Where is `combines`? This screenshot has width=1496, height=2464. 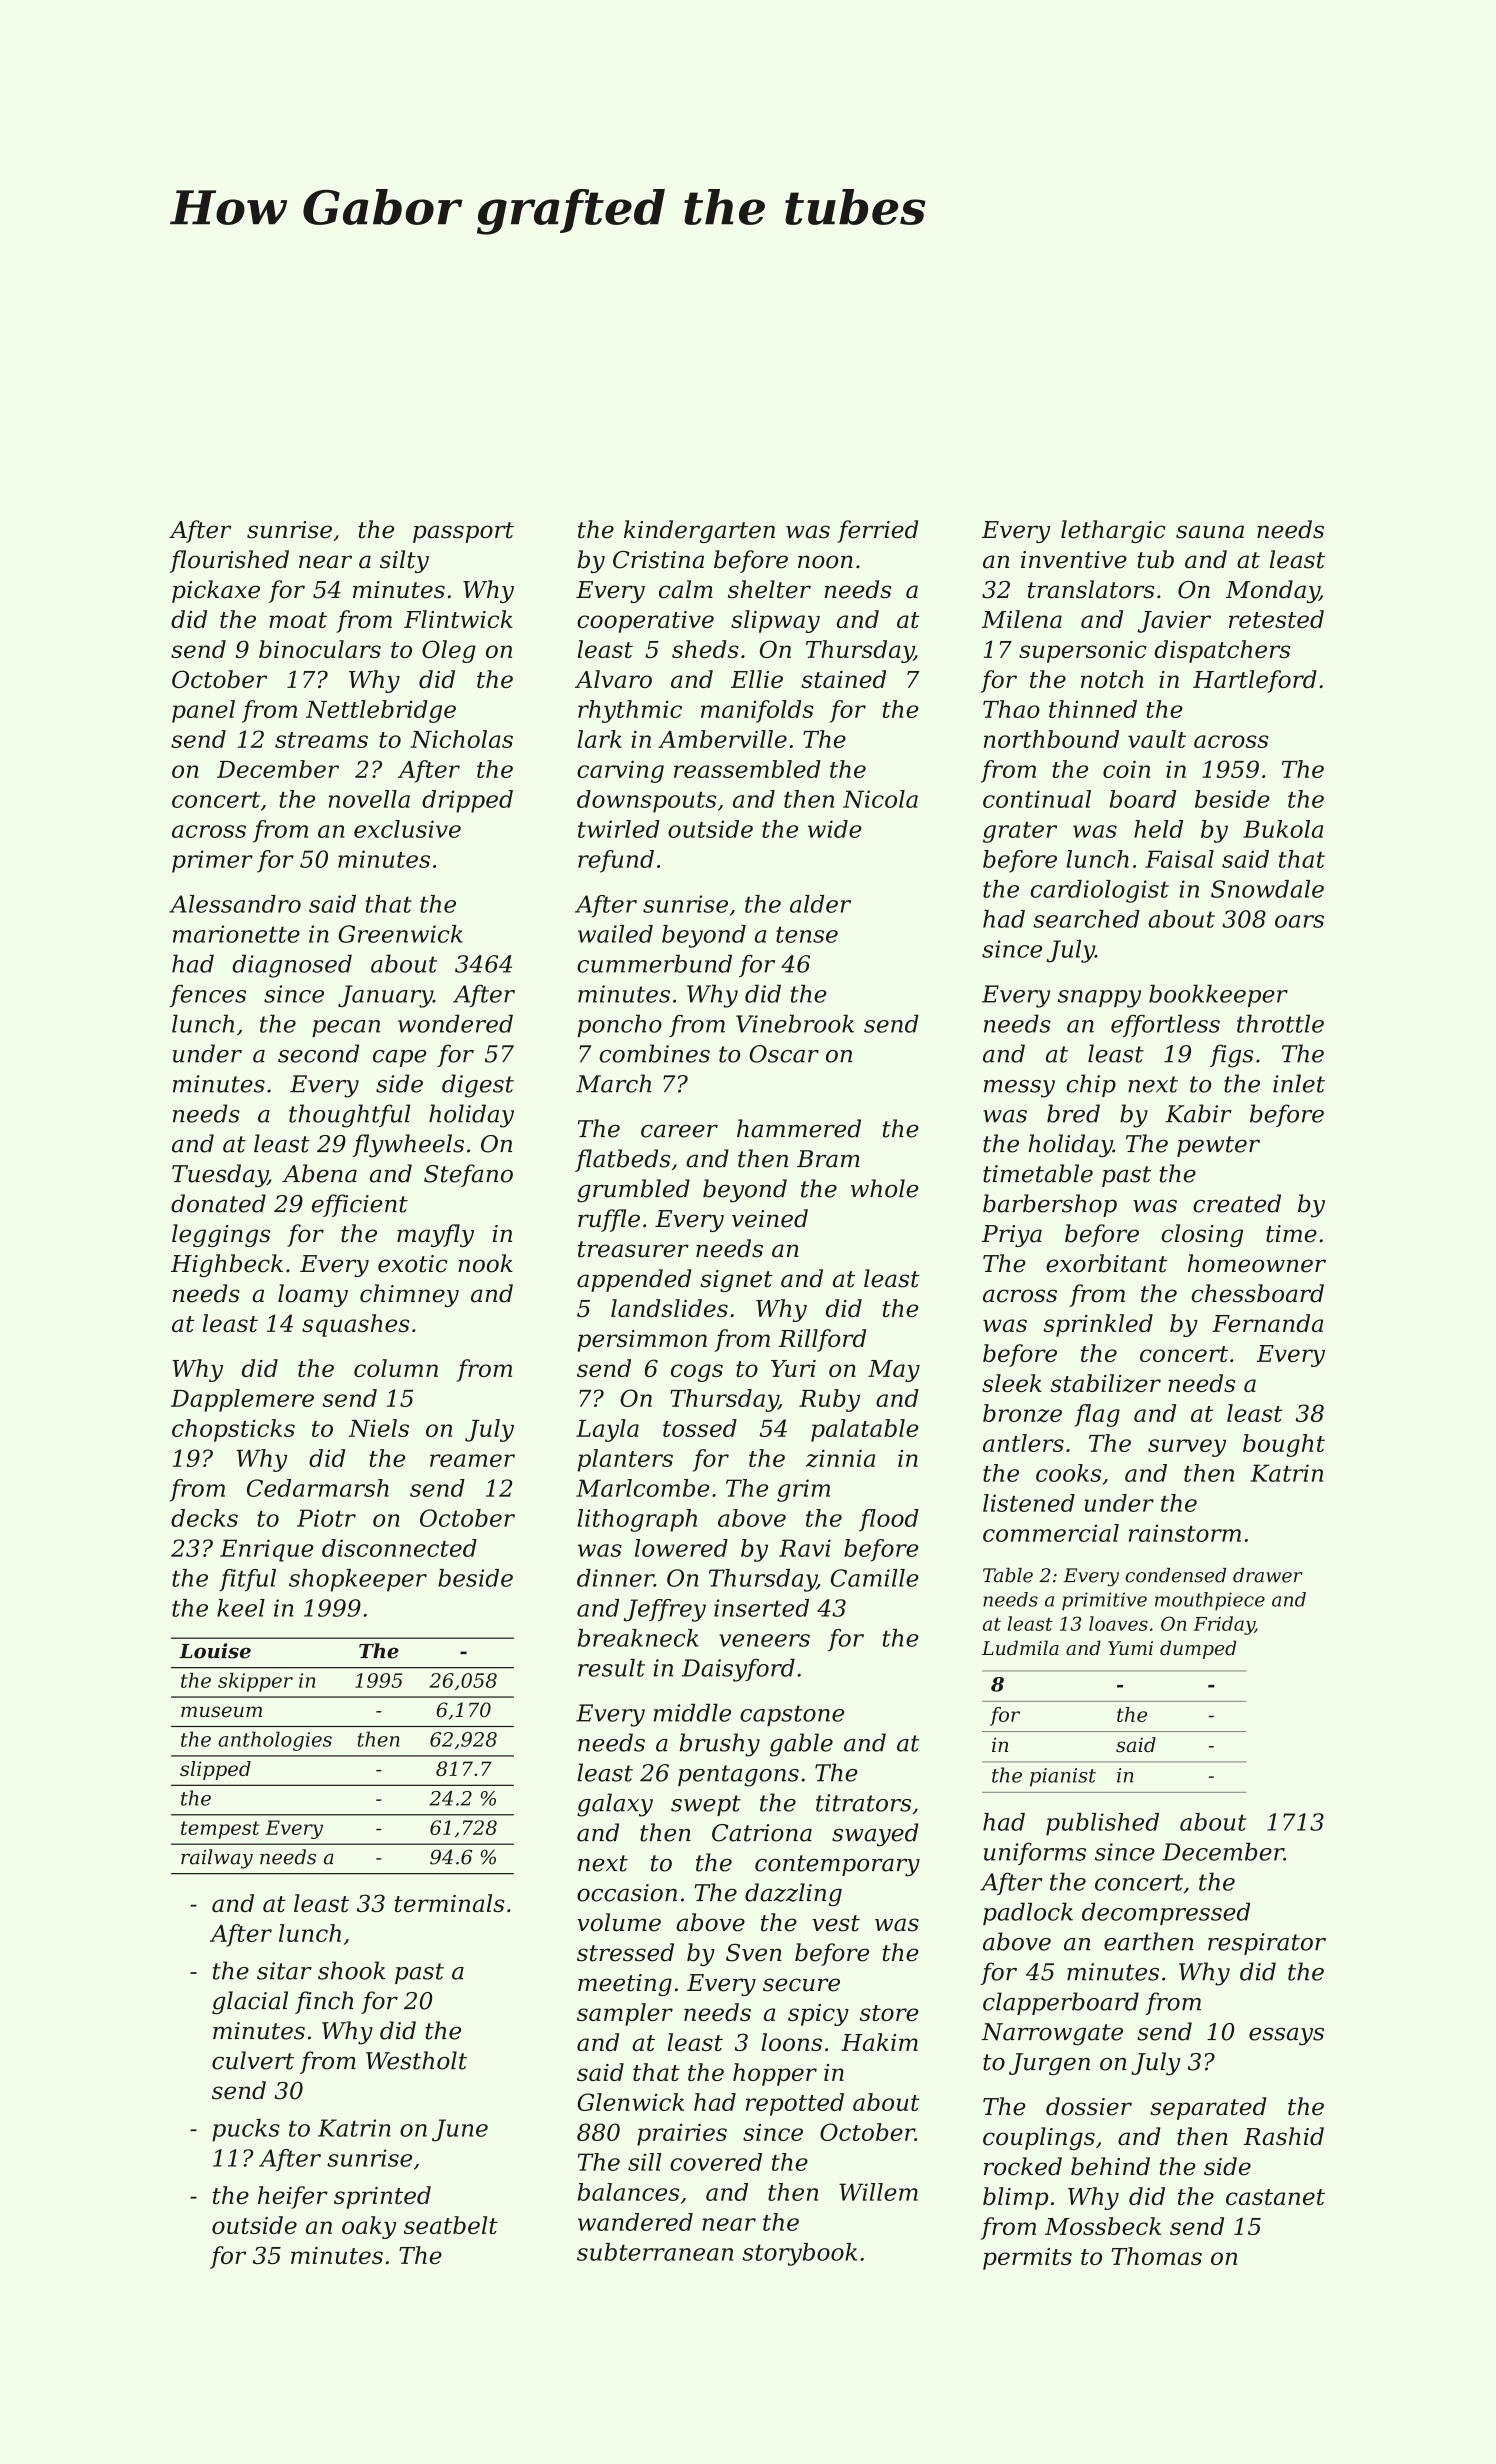 combines is located at coordinates (655, 1053).
